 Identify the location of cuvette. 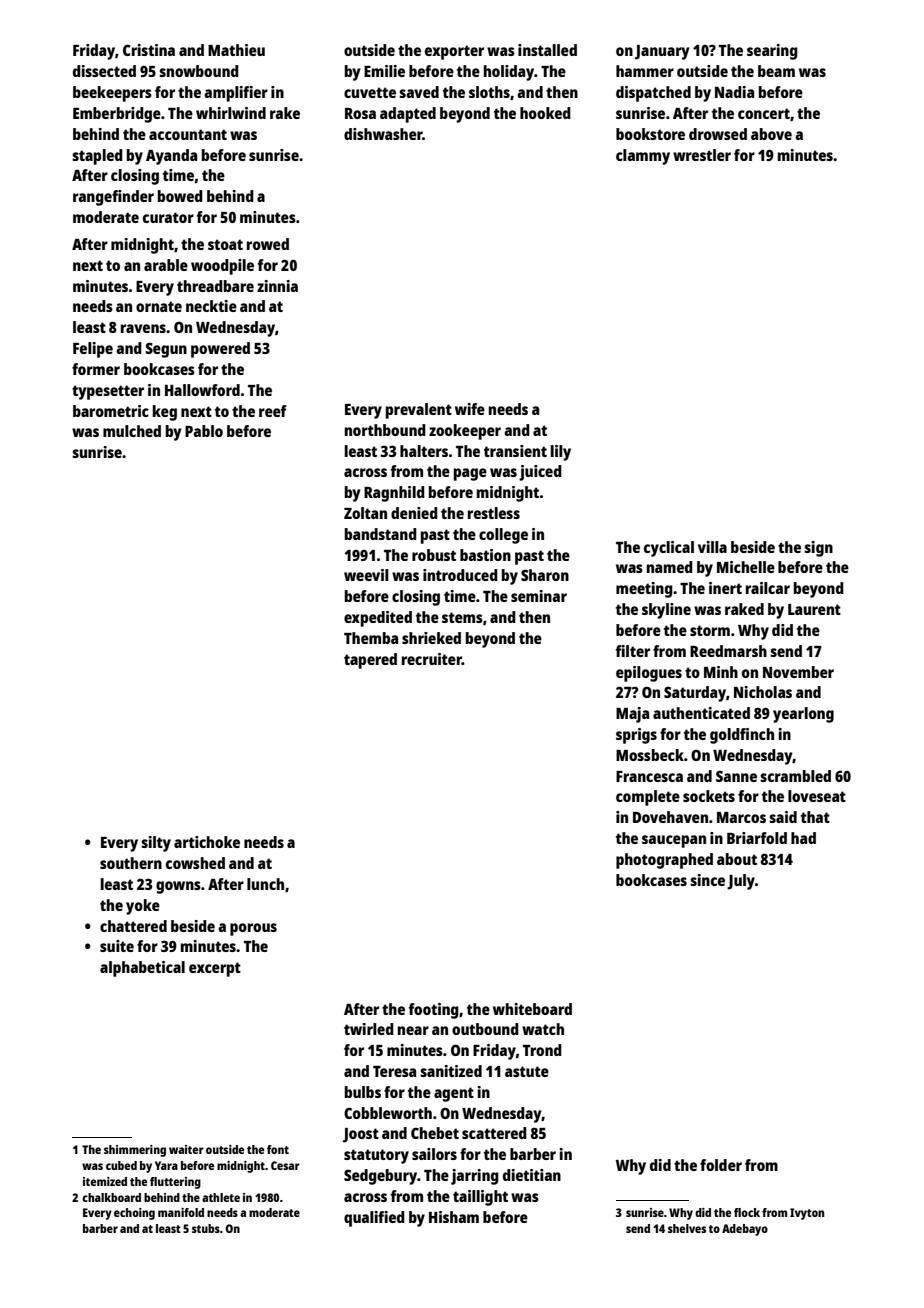
(370, 92).
